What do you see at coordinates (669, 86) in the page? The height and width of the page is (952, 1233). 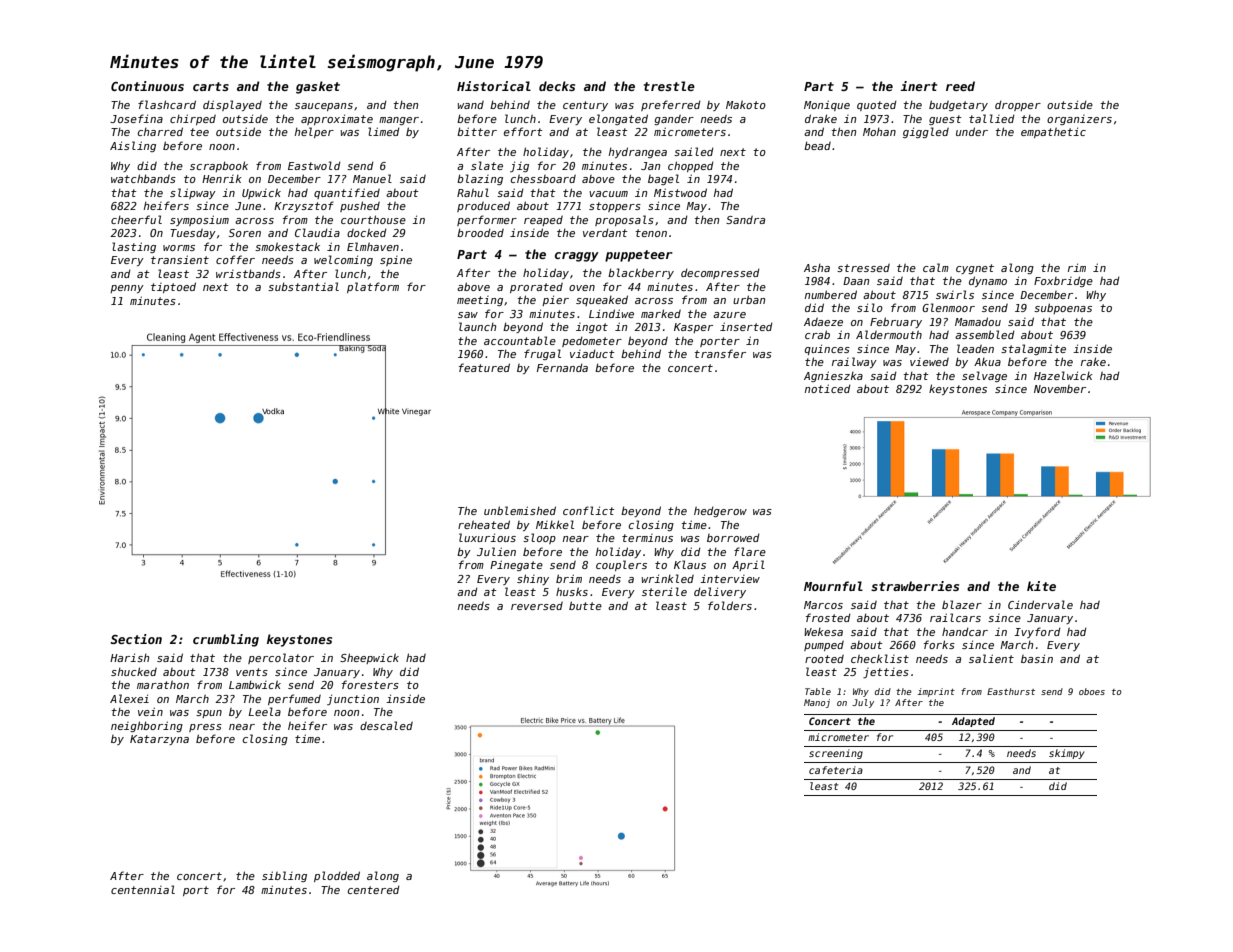 I see `trestle` at bounding box center [669, 86].
